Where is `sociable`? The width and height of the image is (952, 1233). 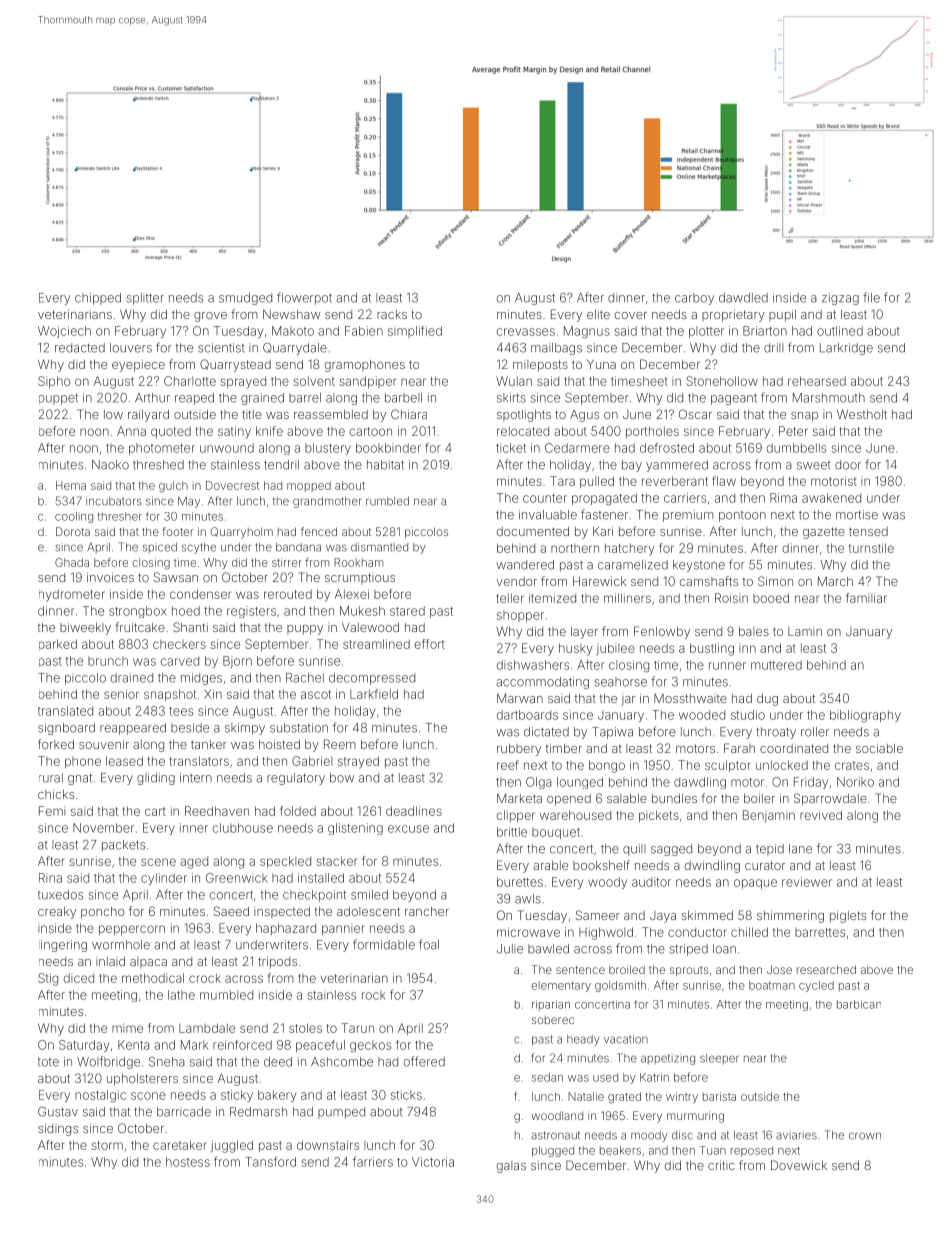
sociable is located at coordinates (879, 748).
